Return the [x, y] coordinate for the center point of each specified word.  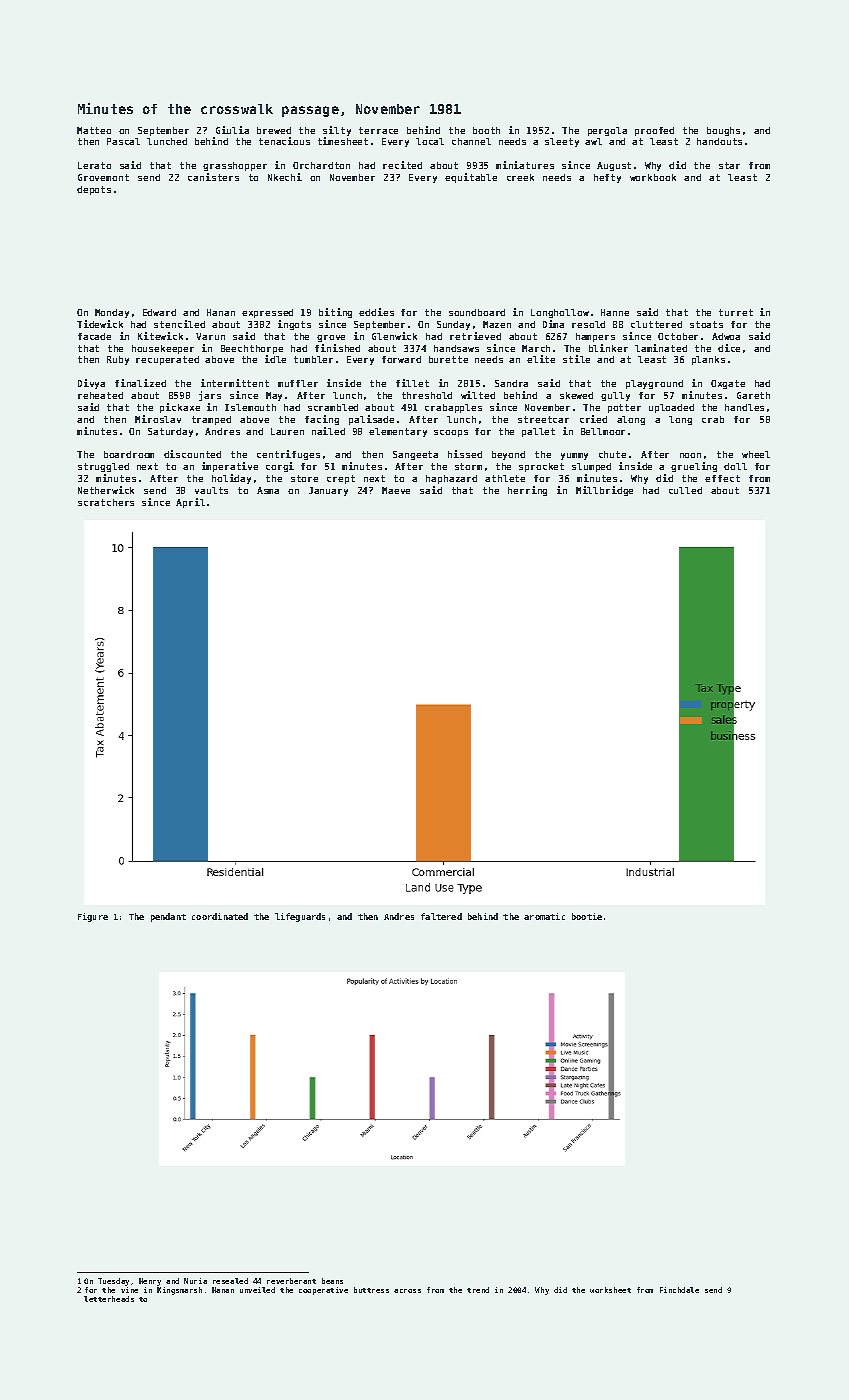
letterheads [109, 1299]
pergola [607, 131]
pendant [168, 917]
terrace [378, 130]
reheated [100, 395]
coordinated [220, 916]
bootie [587, 916]
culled [685, 490]
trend [478, 1290]
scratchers [106, 502]
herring [527, 491]
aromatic [544, 916]
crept [341, 479]
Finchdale [679, 1290]
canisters [213, 177]
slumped [591, 467]
